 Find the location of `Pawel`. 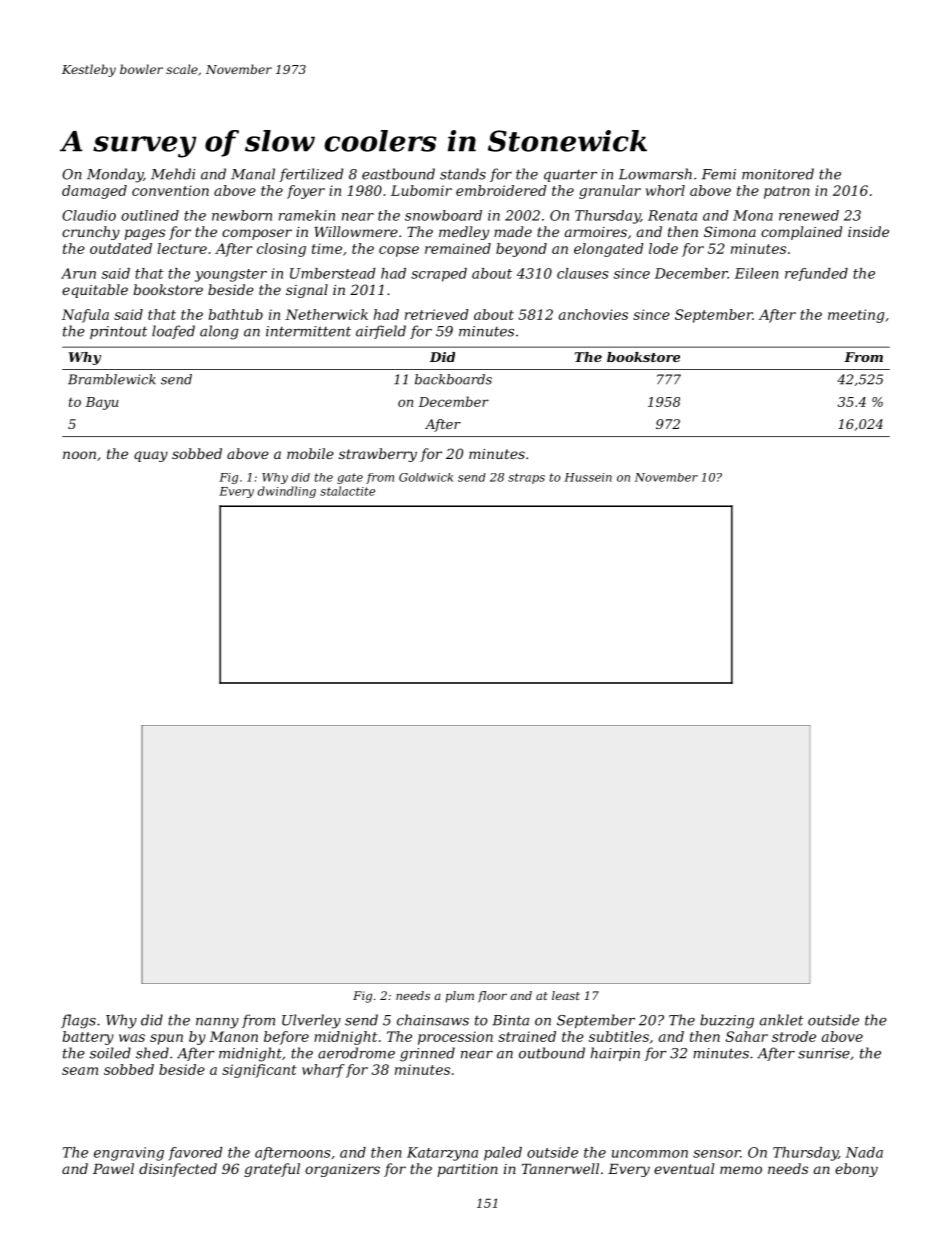

Pawel is located at coordinates (113, 1168).
